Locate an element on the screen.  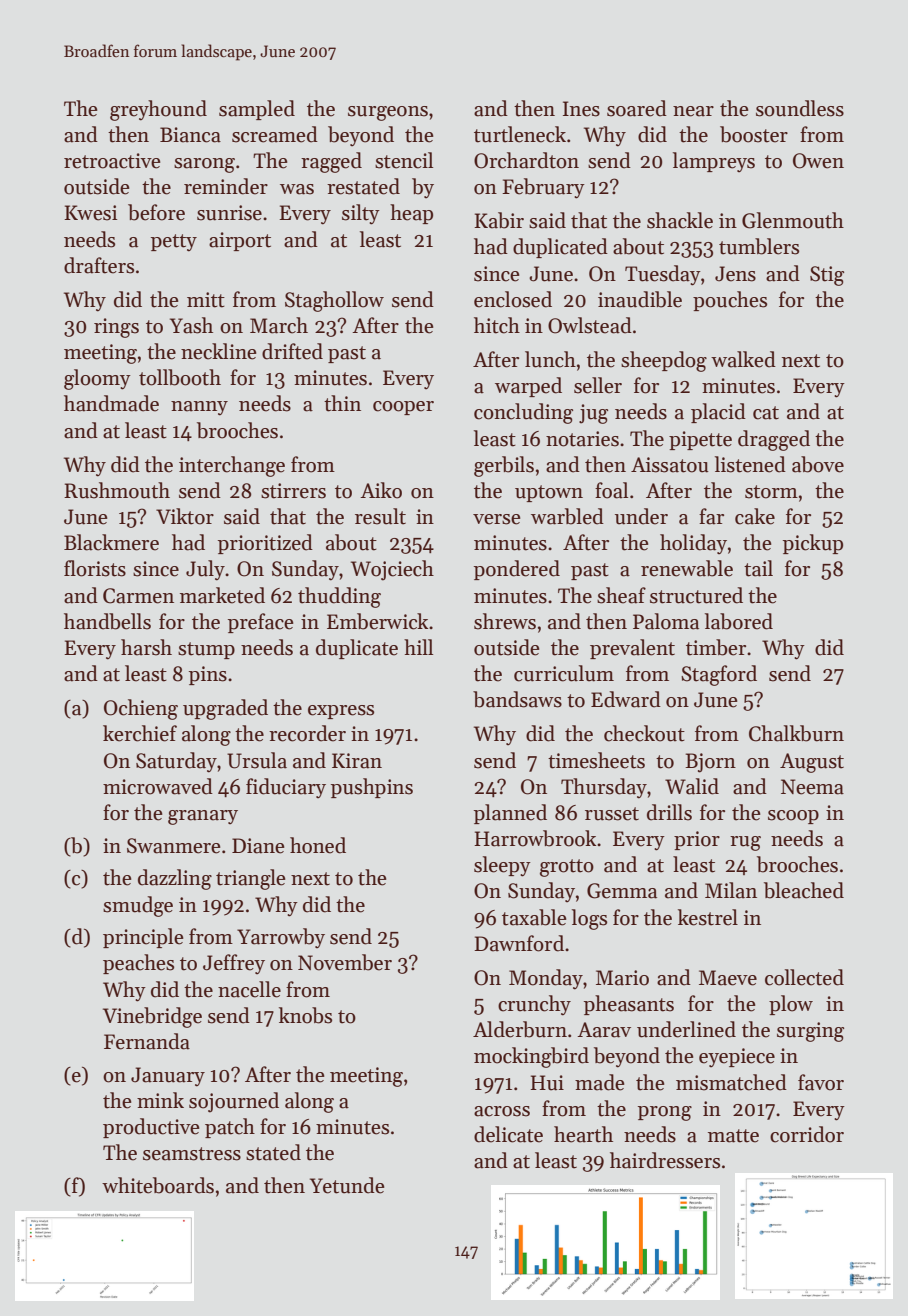
bandsaws is located at coordinates (517, 699).
